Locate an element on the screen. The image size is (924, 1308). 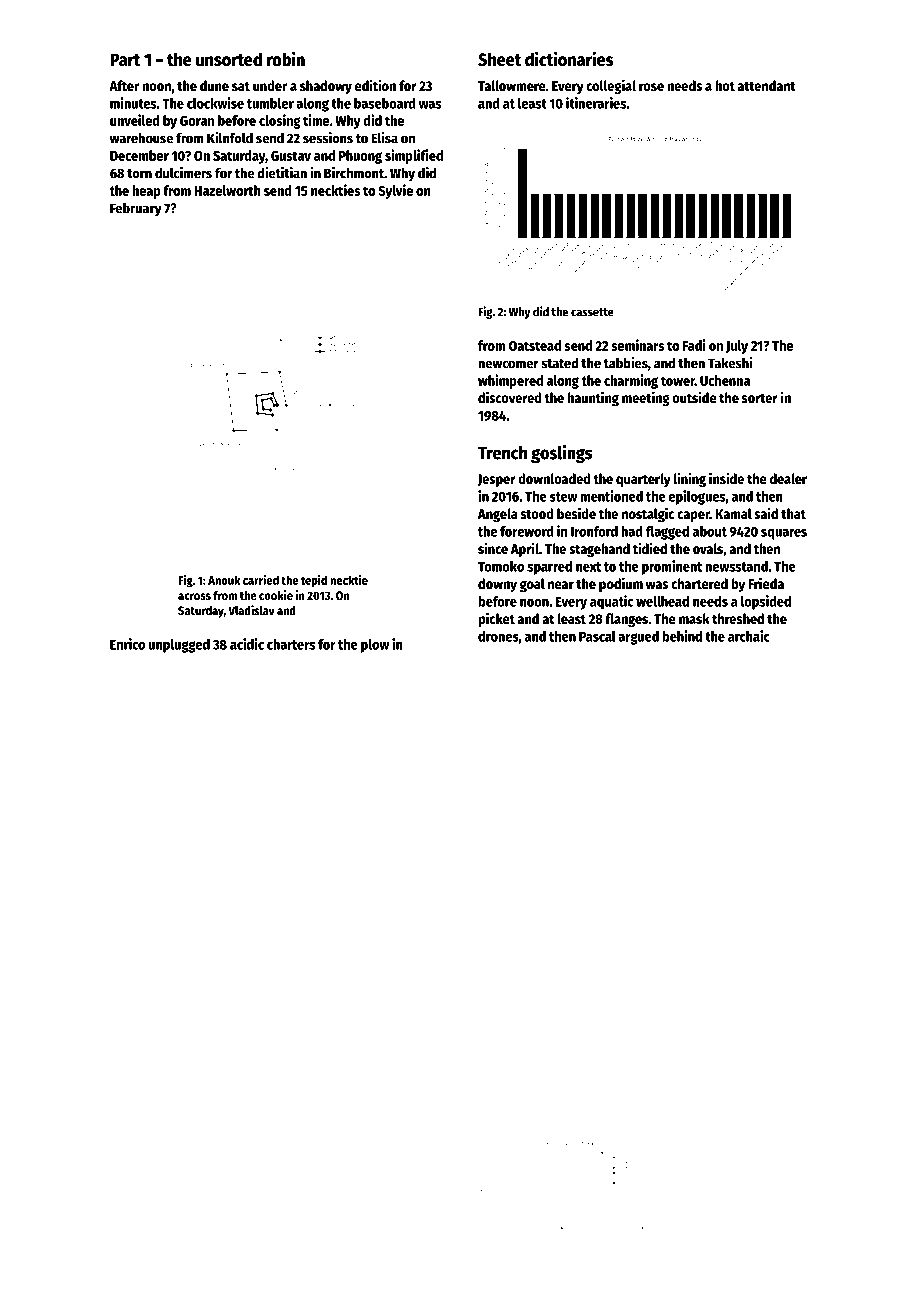
drones is located at coordinates (498, 636).
